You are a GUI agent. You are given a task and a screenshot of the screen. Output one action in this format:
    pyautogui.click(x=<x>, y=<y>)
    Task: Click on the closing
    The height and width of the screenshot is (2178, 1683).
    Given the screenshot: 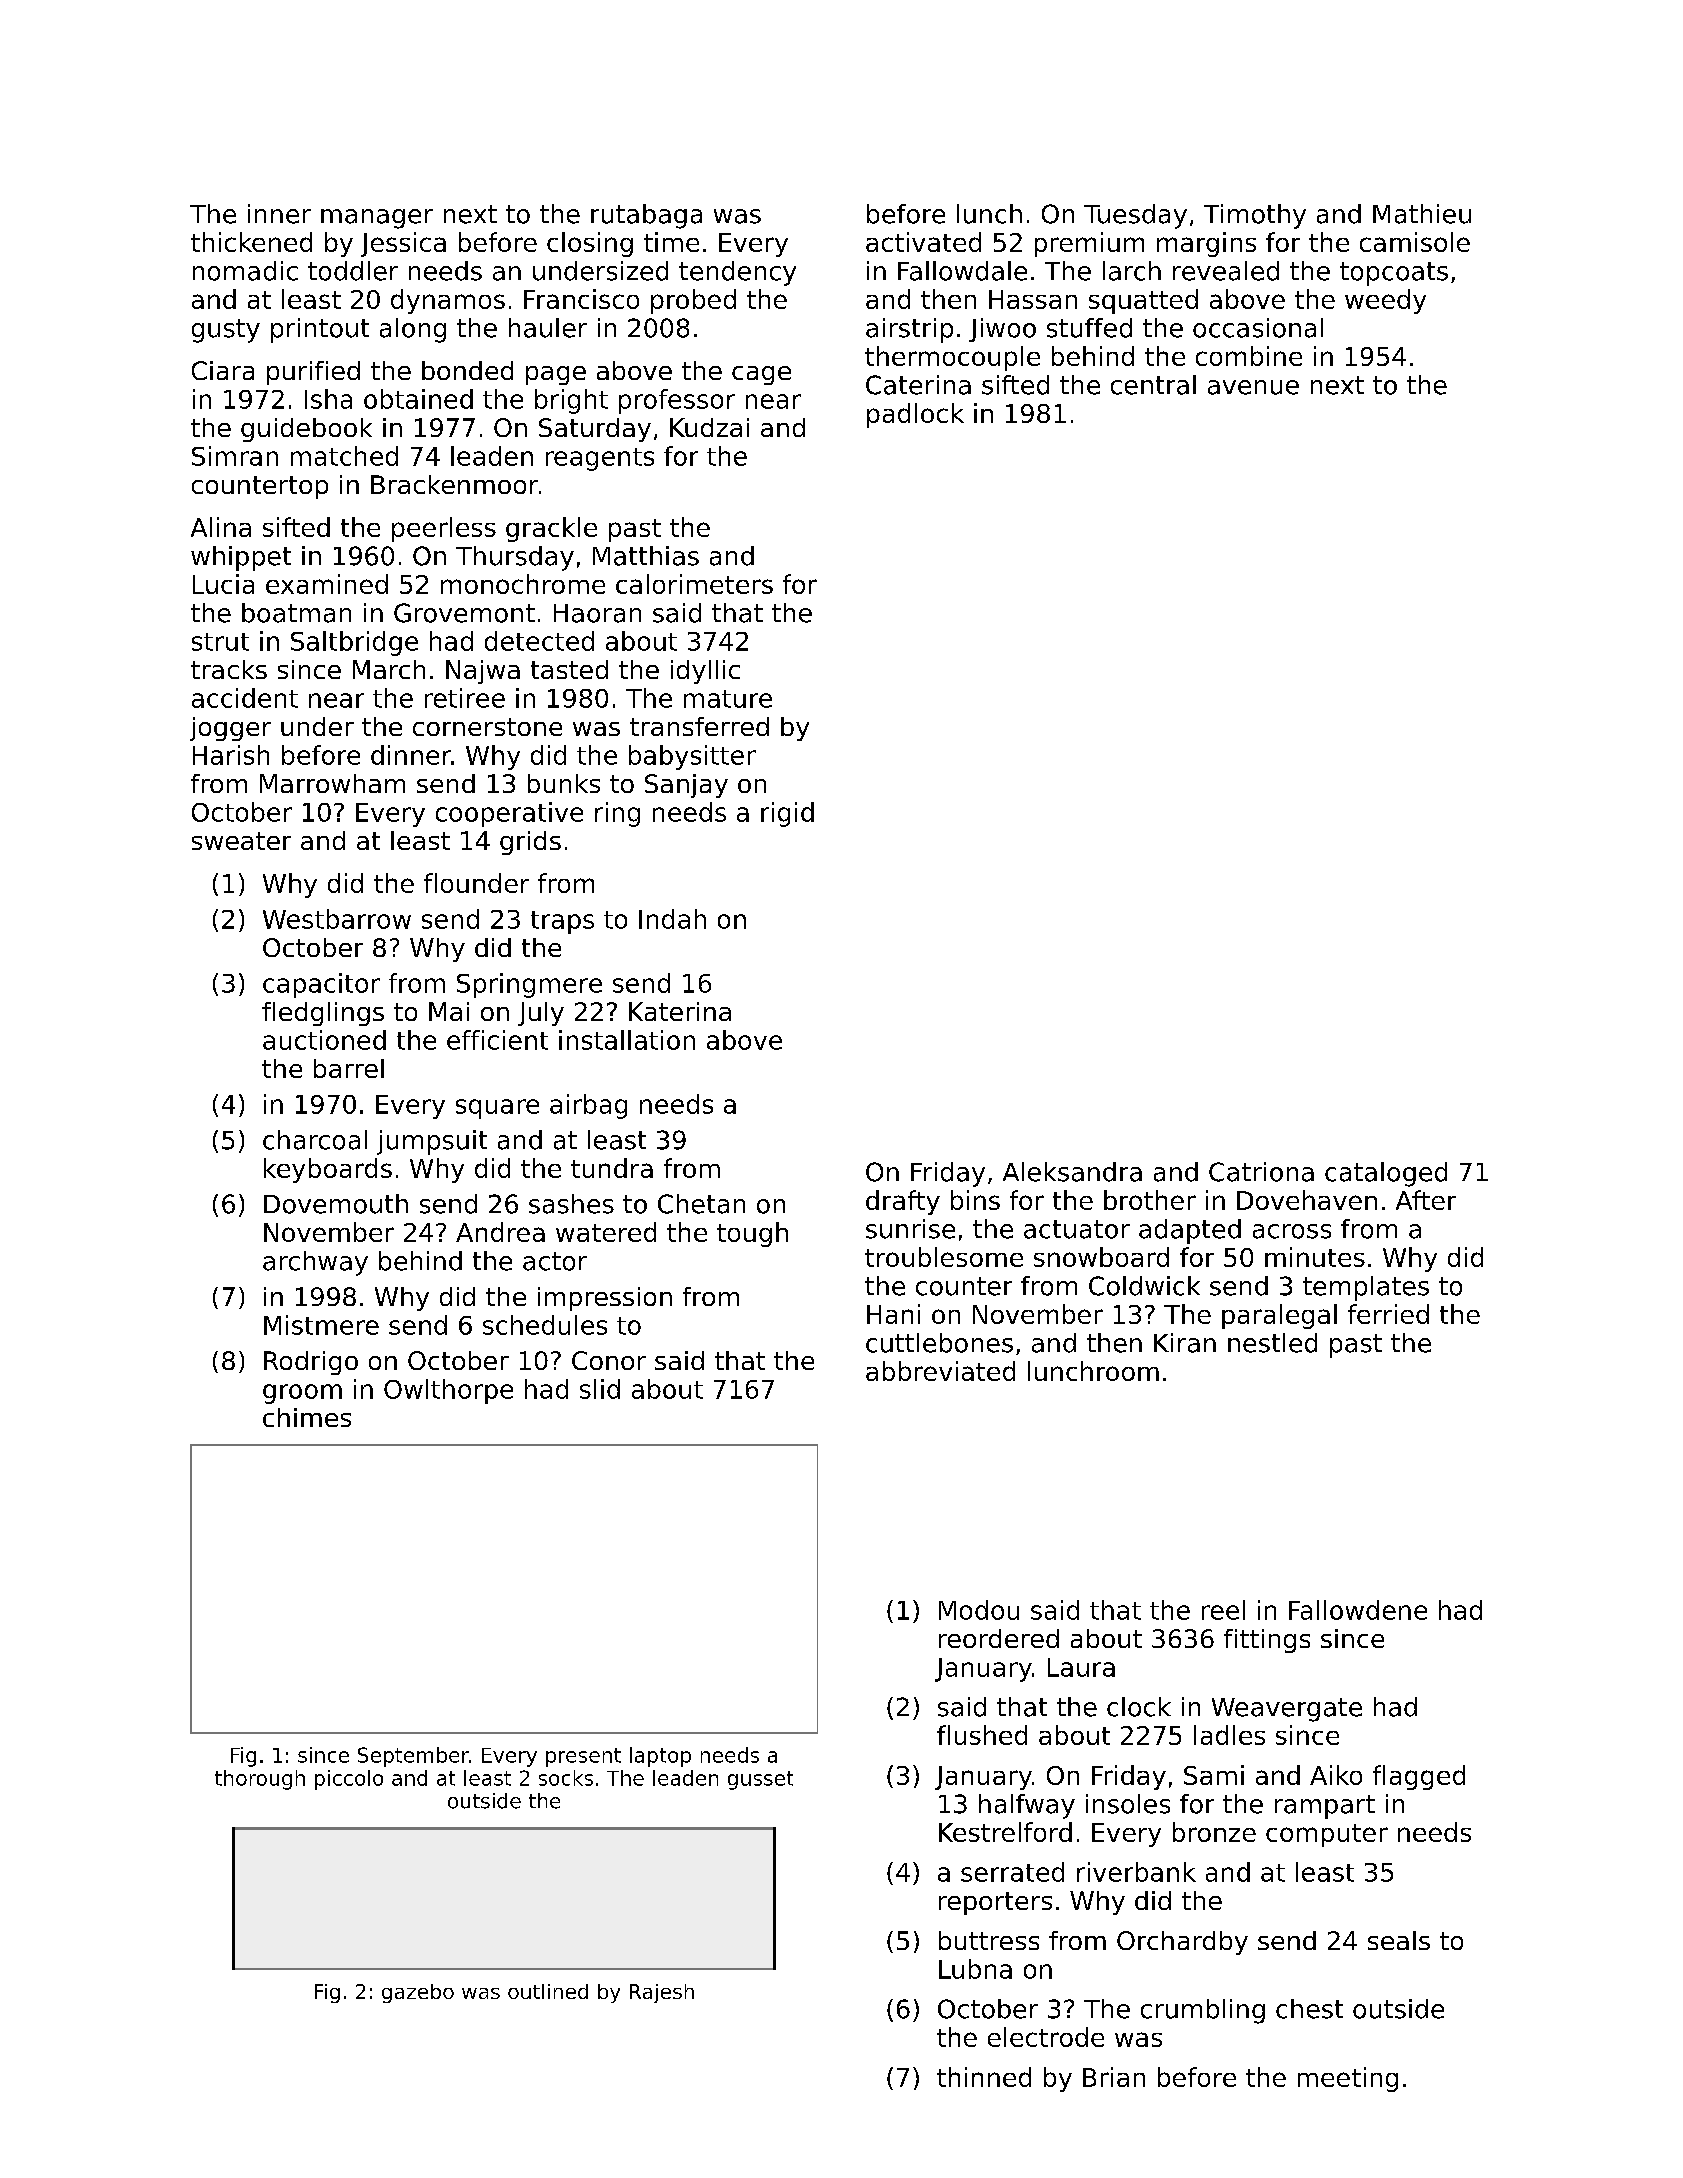 What is the action you would take?
    pyautogui.click(x=590, y=244)
